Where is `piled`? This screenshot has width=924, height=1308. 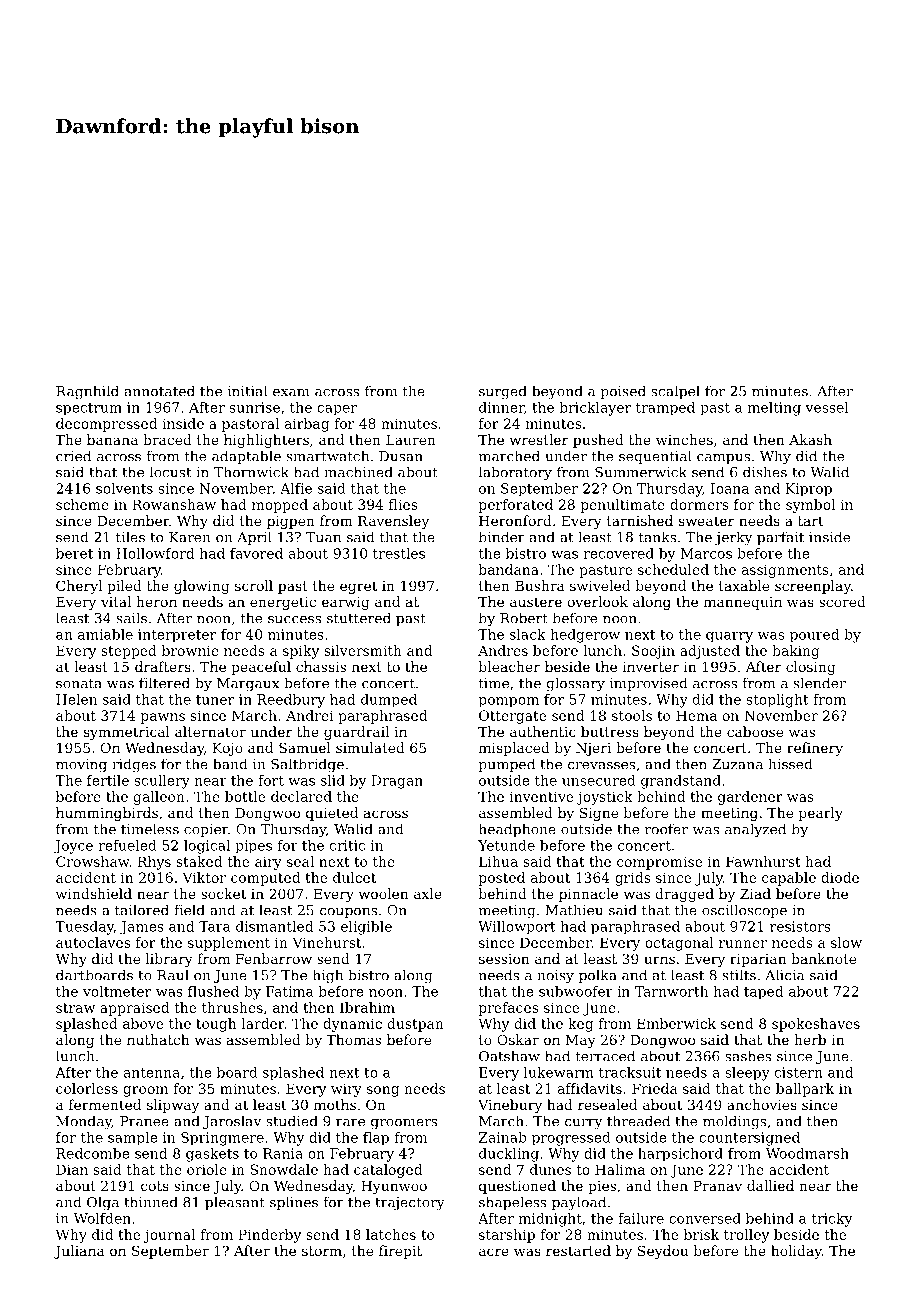 piled is located at coordinates (124, 587).
